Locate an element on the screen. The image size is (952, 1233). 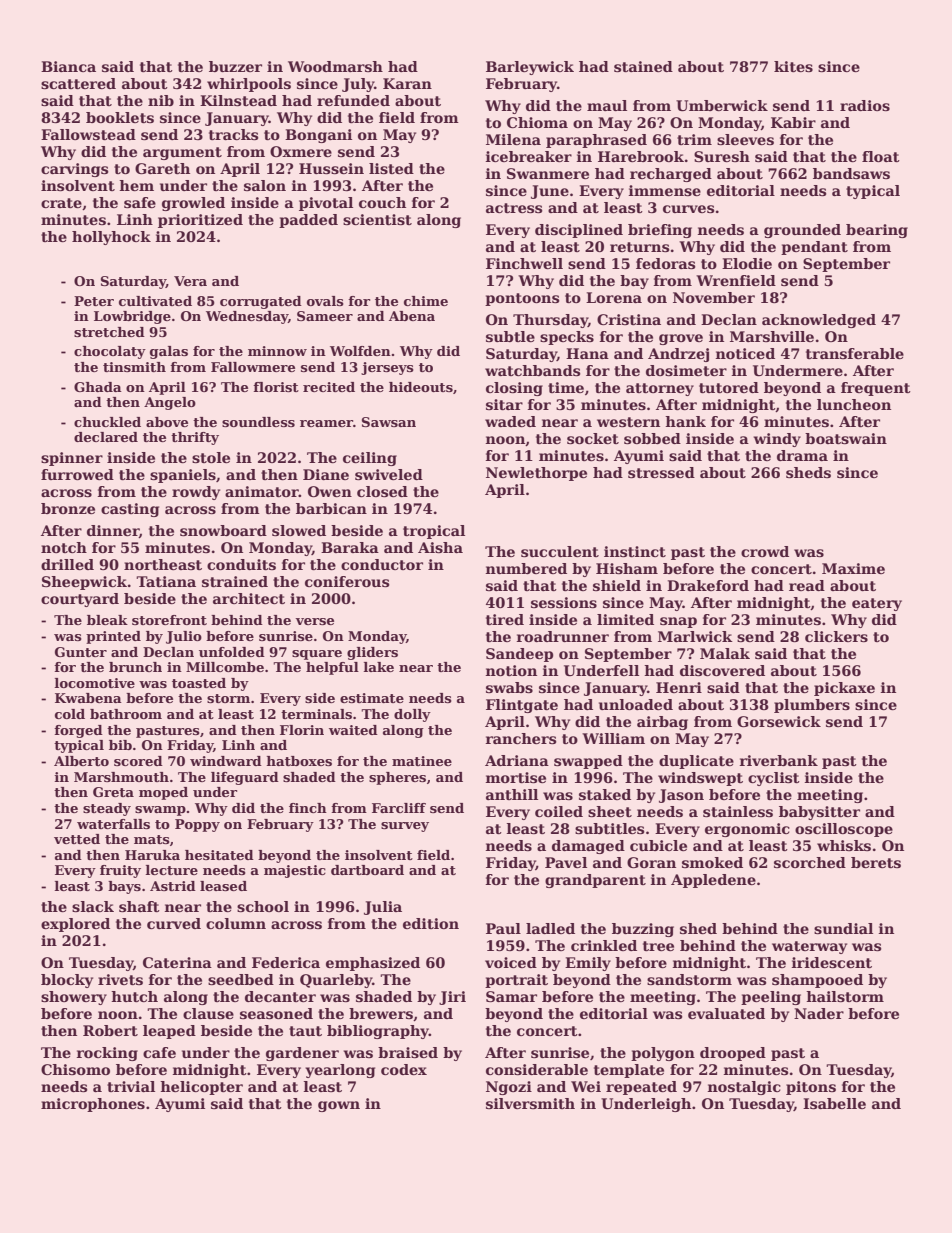
tropical is located at coordinates (434, 532).
